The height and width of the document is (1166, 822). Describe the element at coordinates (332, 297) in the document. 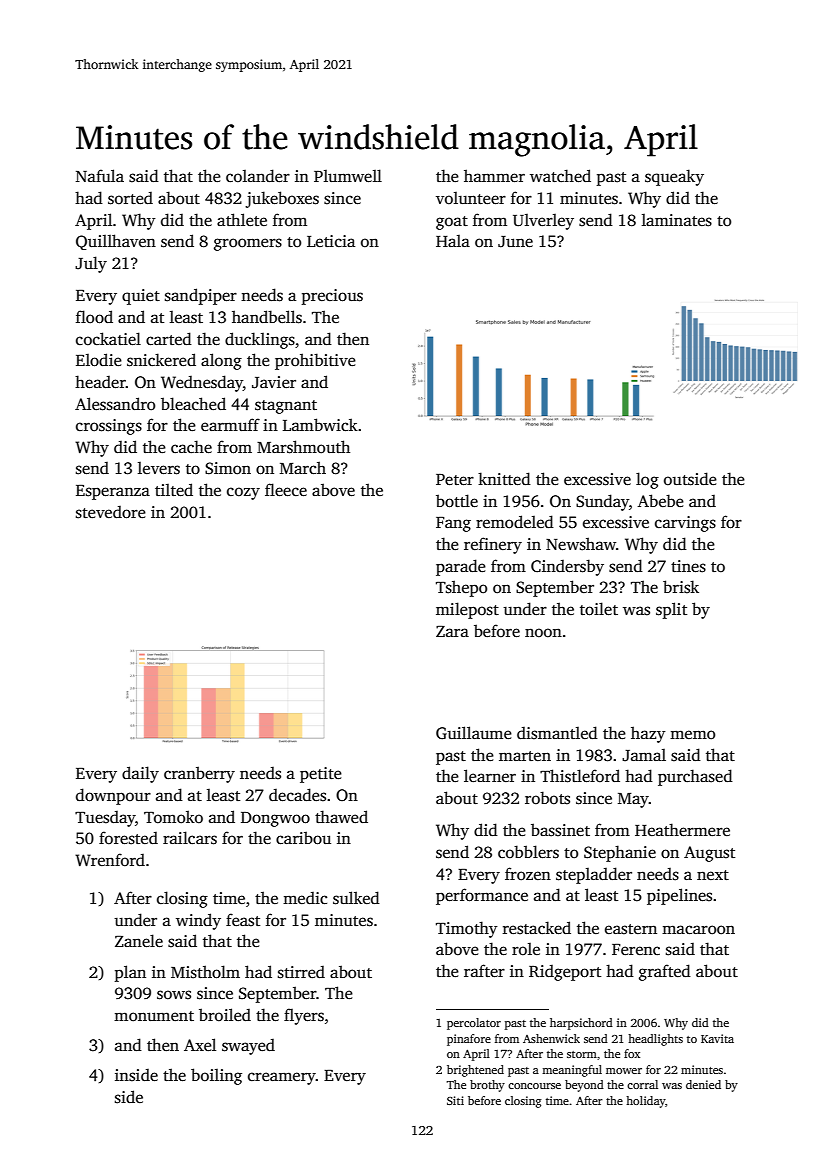

I see `precious` at that location.
